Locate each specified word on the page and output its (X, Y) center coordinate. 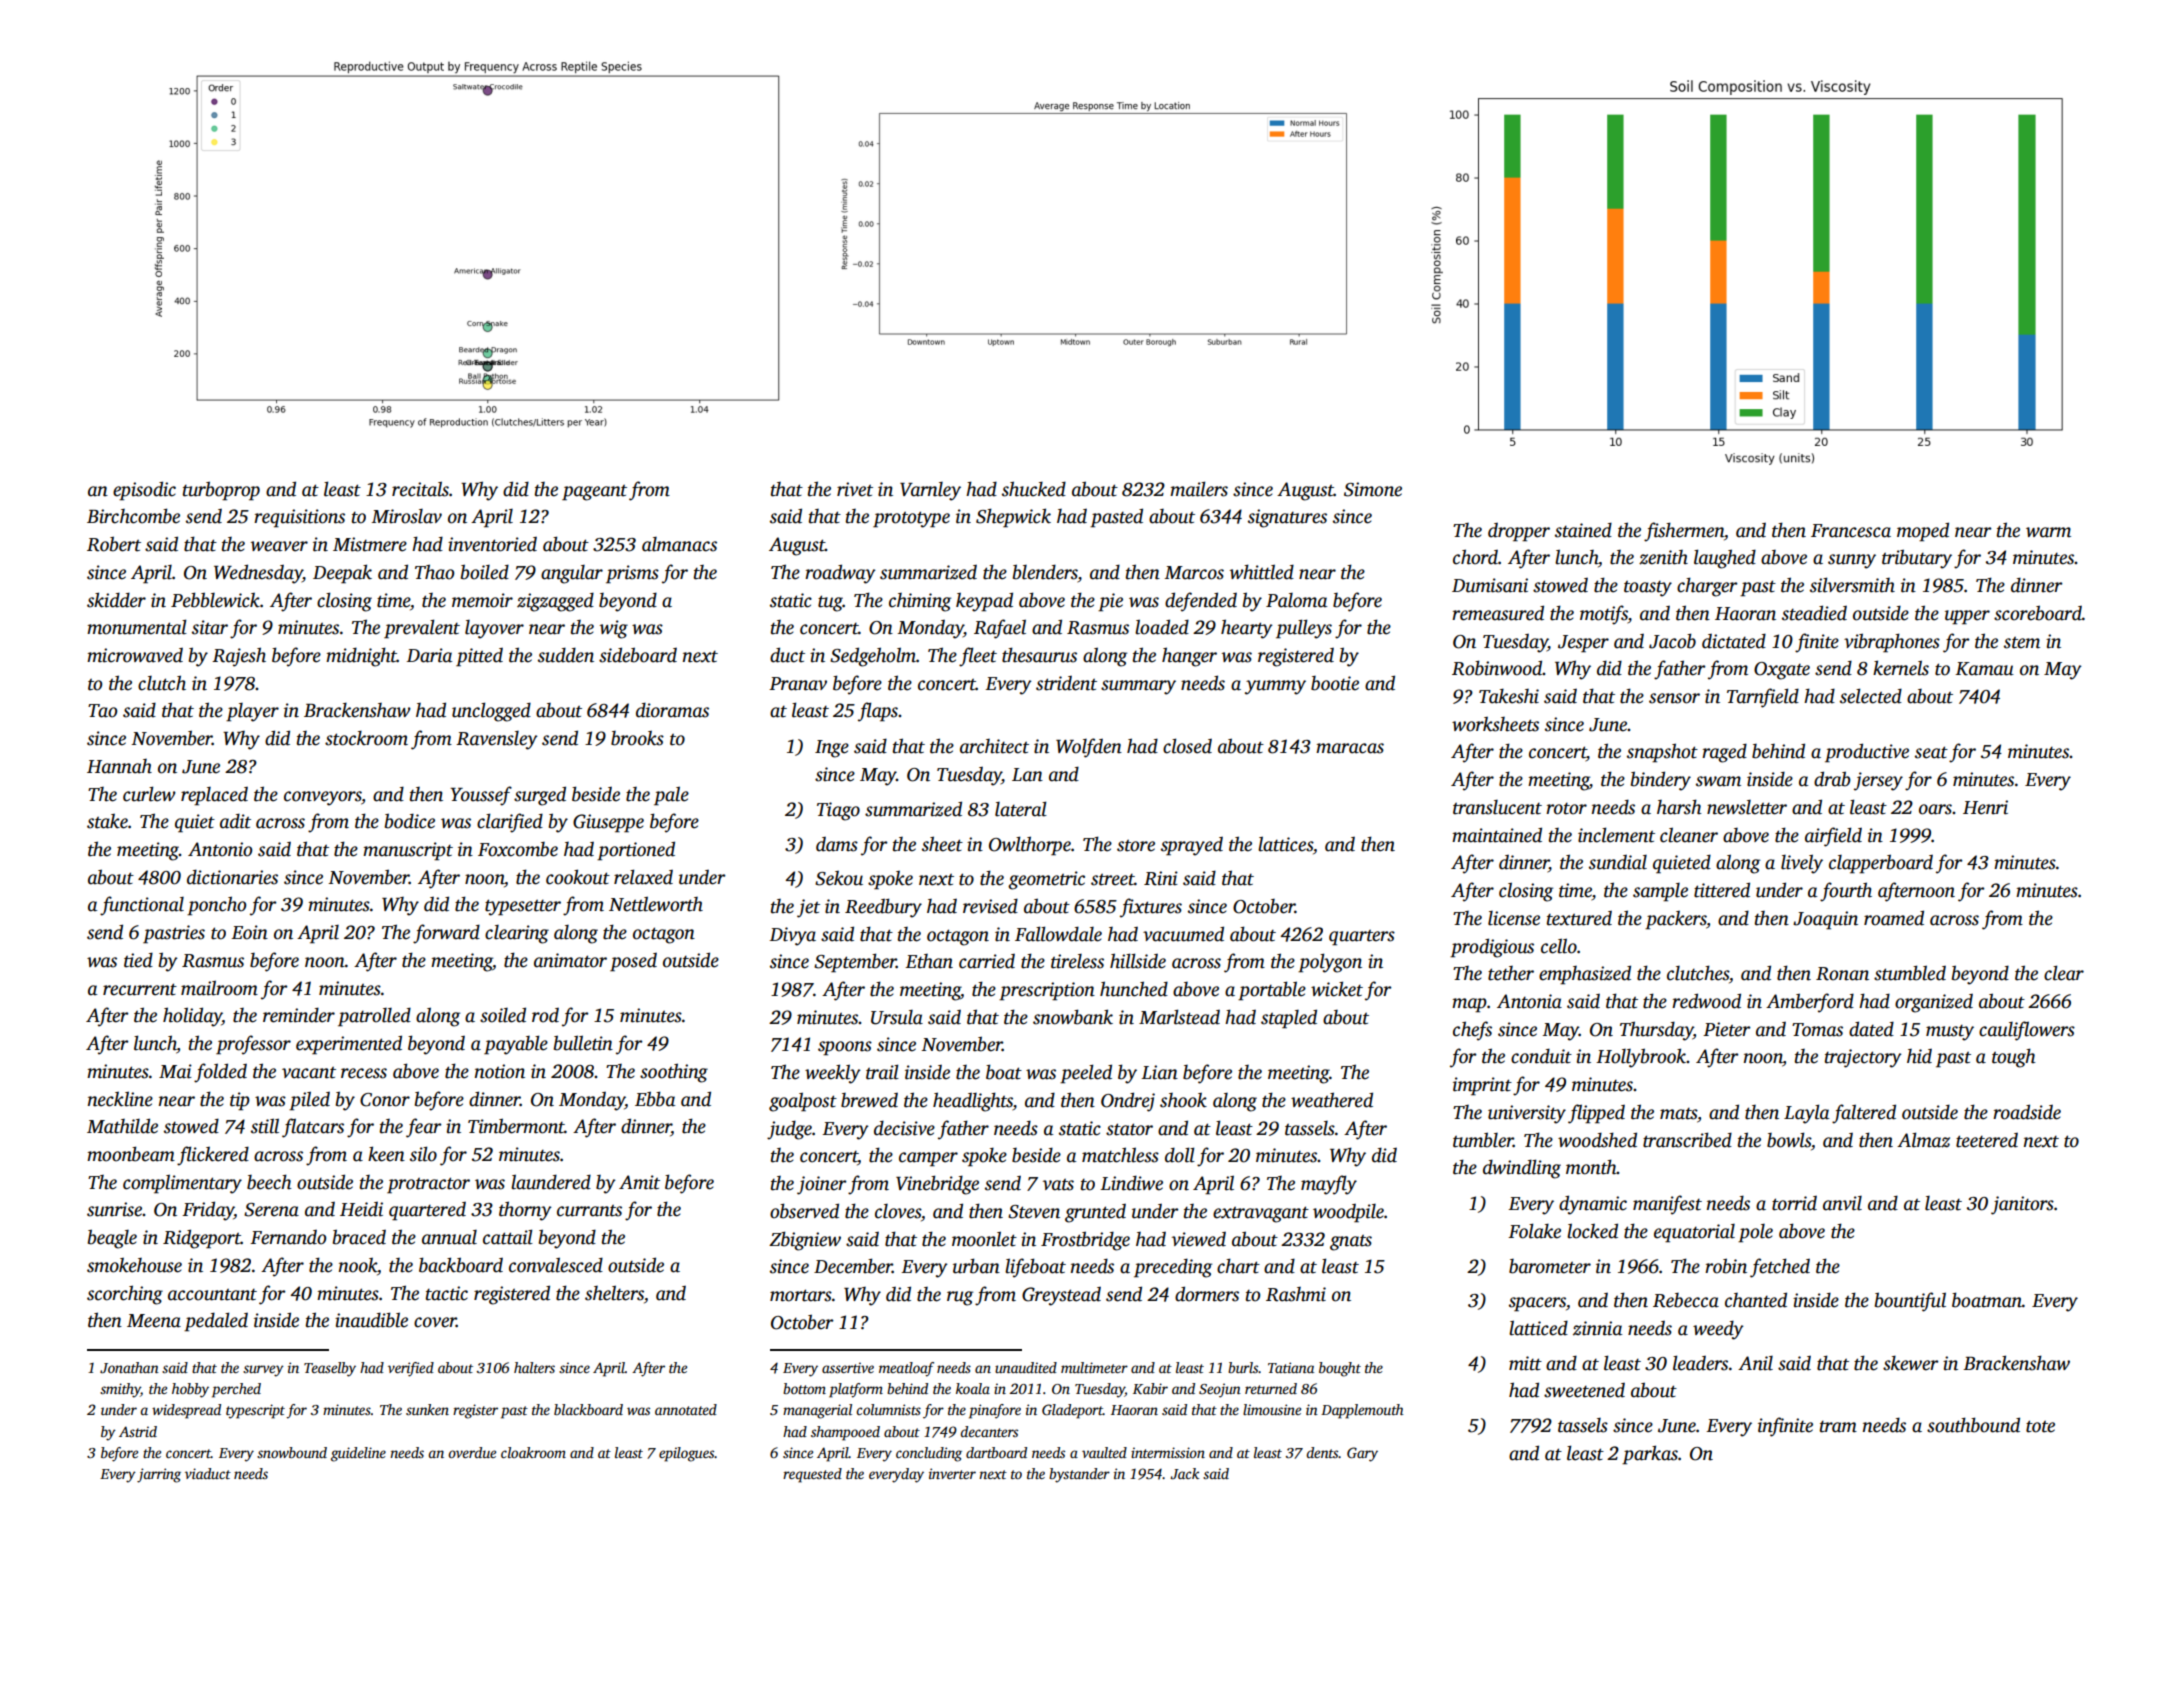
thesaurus (1039, 655)
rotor (1566, 809)
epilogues (687, 1454)
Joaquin (1825, 920)
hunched (1134, 989)
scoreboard (2038, 613)
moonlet (984, 1239)
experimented (349, 1045)
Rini (1161, 878)
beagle (112, 1239)
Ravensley (497, 740)
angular (572, 574)
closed (1187, 746)
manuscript (408, 851)
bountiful (1910, 1302)
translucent (1497, 807)
